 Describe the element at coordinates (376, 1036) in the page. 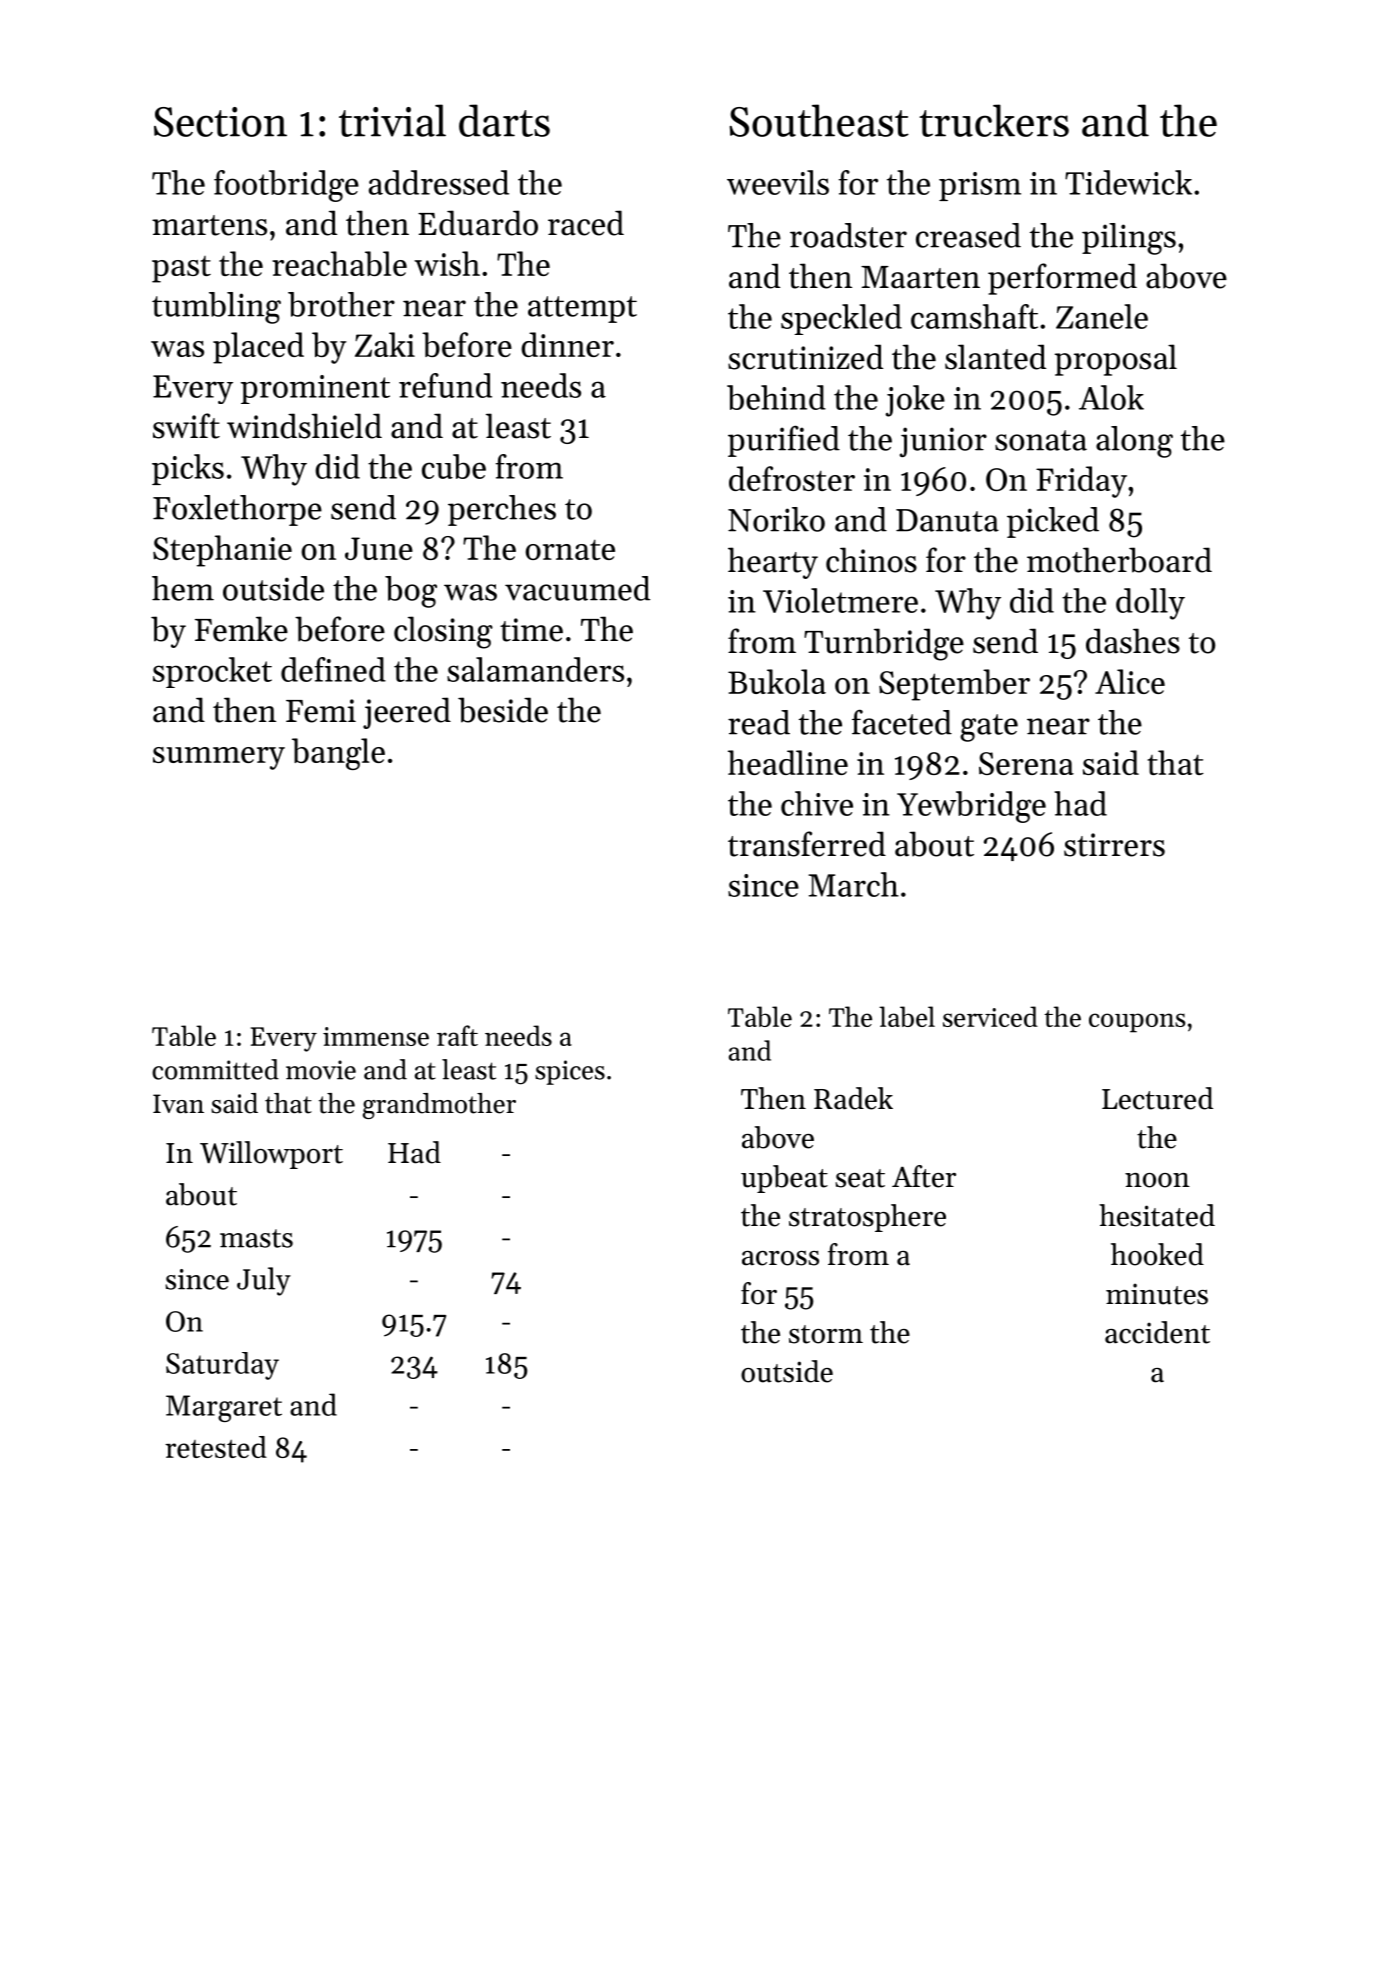

I see `immense` at that location.
